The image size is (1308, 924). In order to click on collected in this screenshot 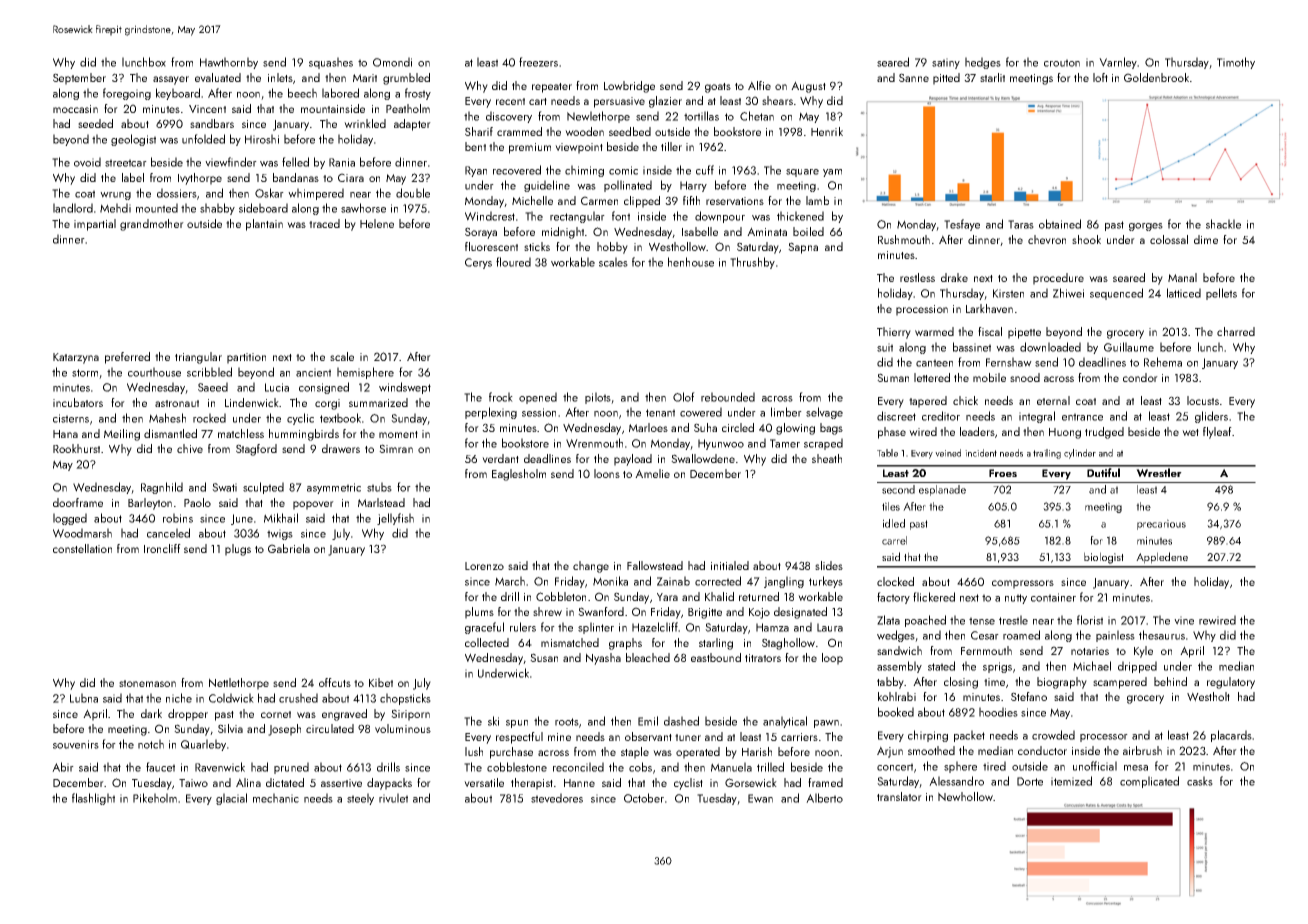, I will do `click(487, 642)`.
